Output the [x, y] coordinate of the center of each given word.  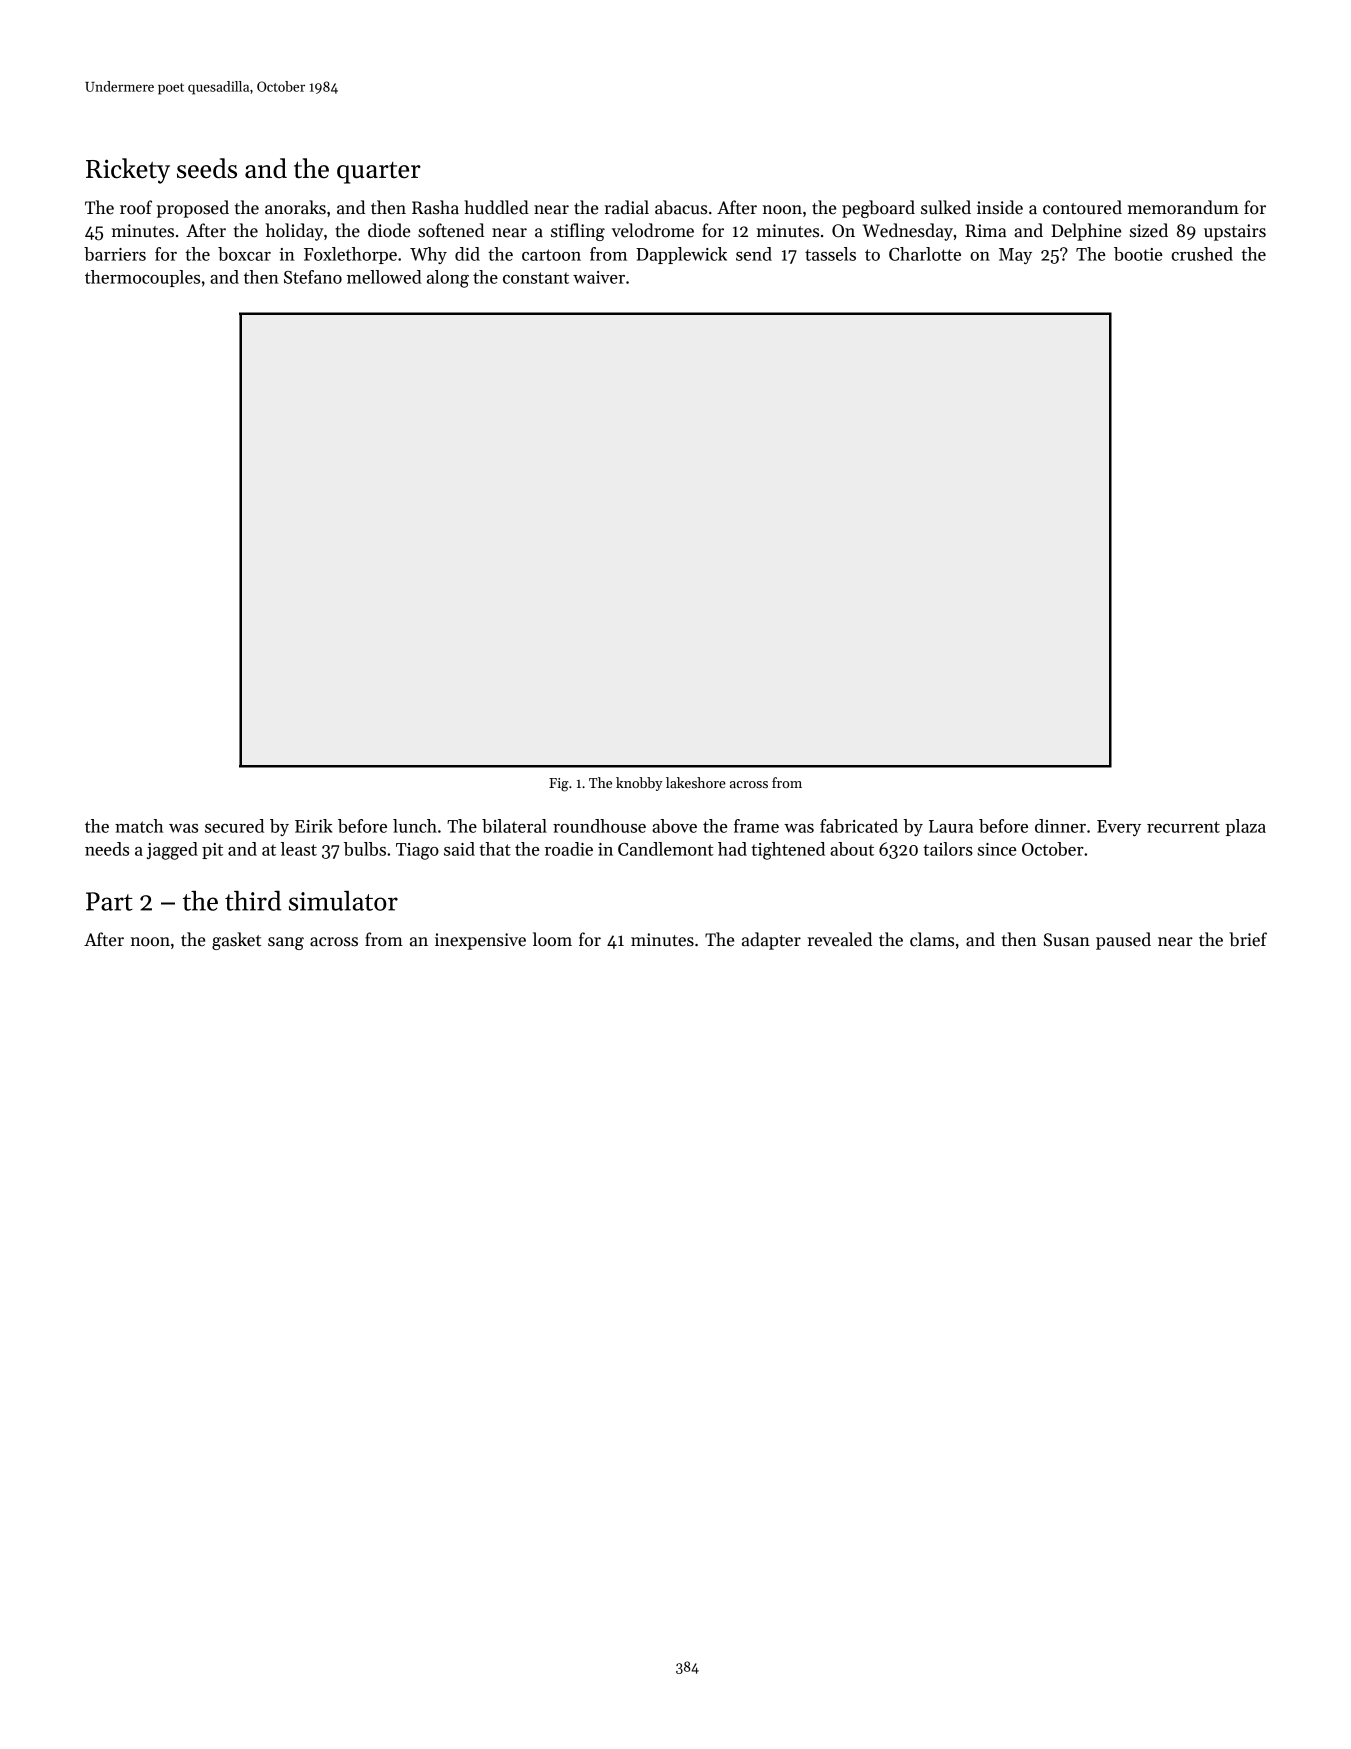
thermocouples [142, 278]
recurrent [1183, 827]
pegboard [878, 209]
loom [552, 939]
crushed [1202, 254]
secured [234, 826]
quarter [379, 173]
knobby [639, 784]
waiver [599, 277]
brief [1248, 939]
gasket [236, 941]
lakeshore [696, 782]
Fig [558, 785]
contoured [1082, 207]
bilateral [514, 826]
